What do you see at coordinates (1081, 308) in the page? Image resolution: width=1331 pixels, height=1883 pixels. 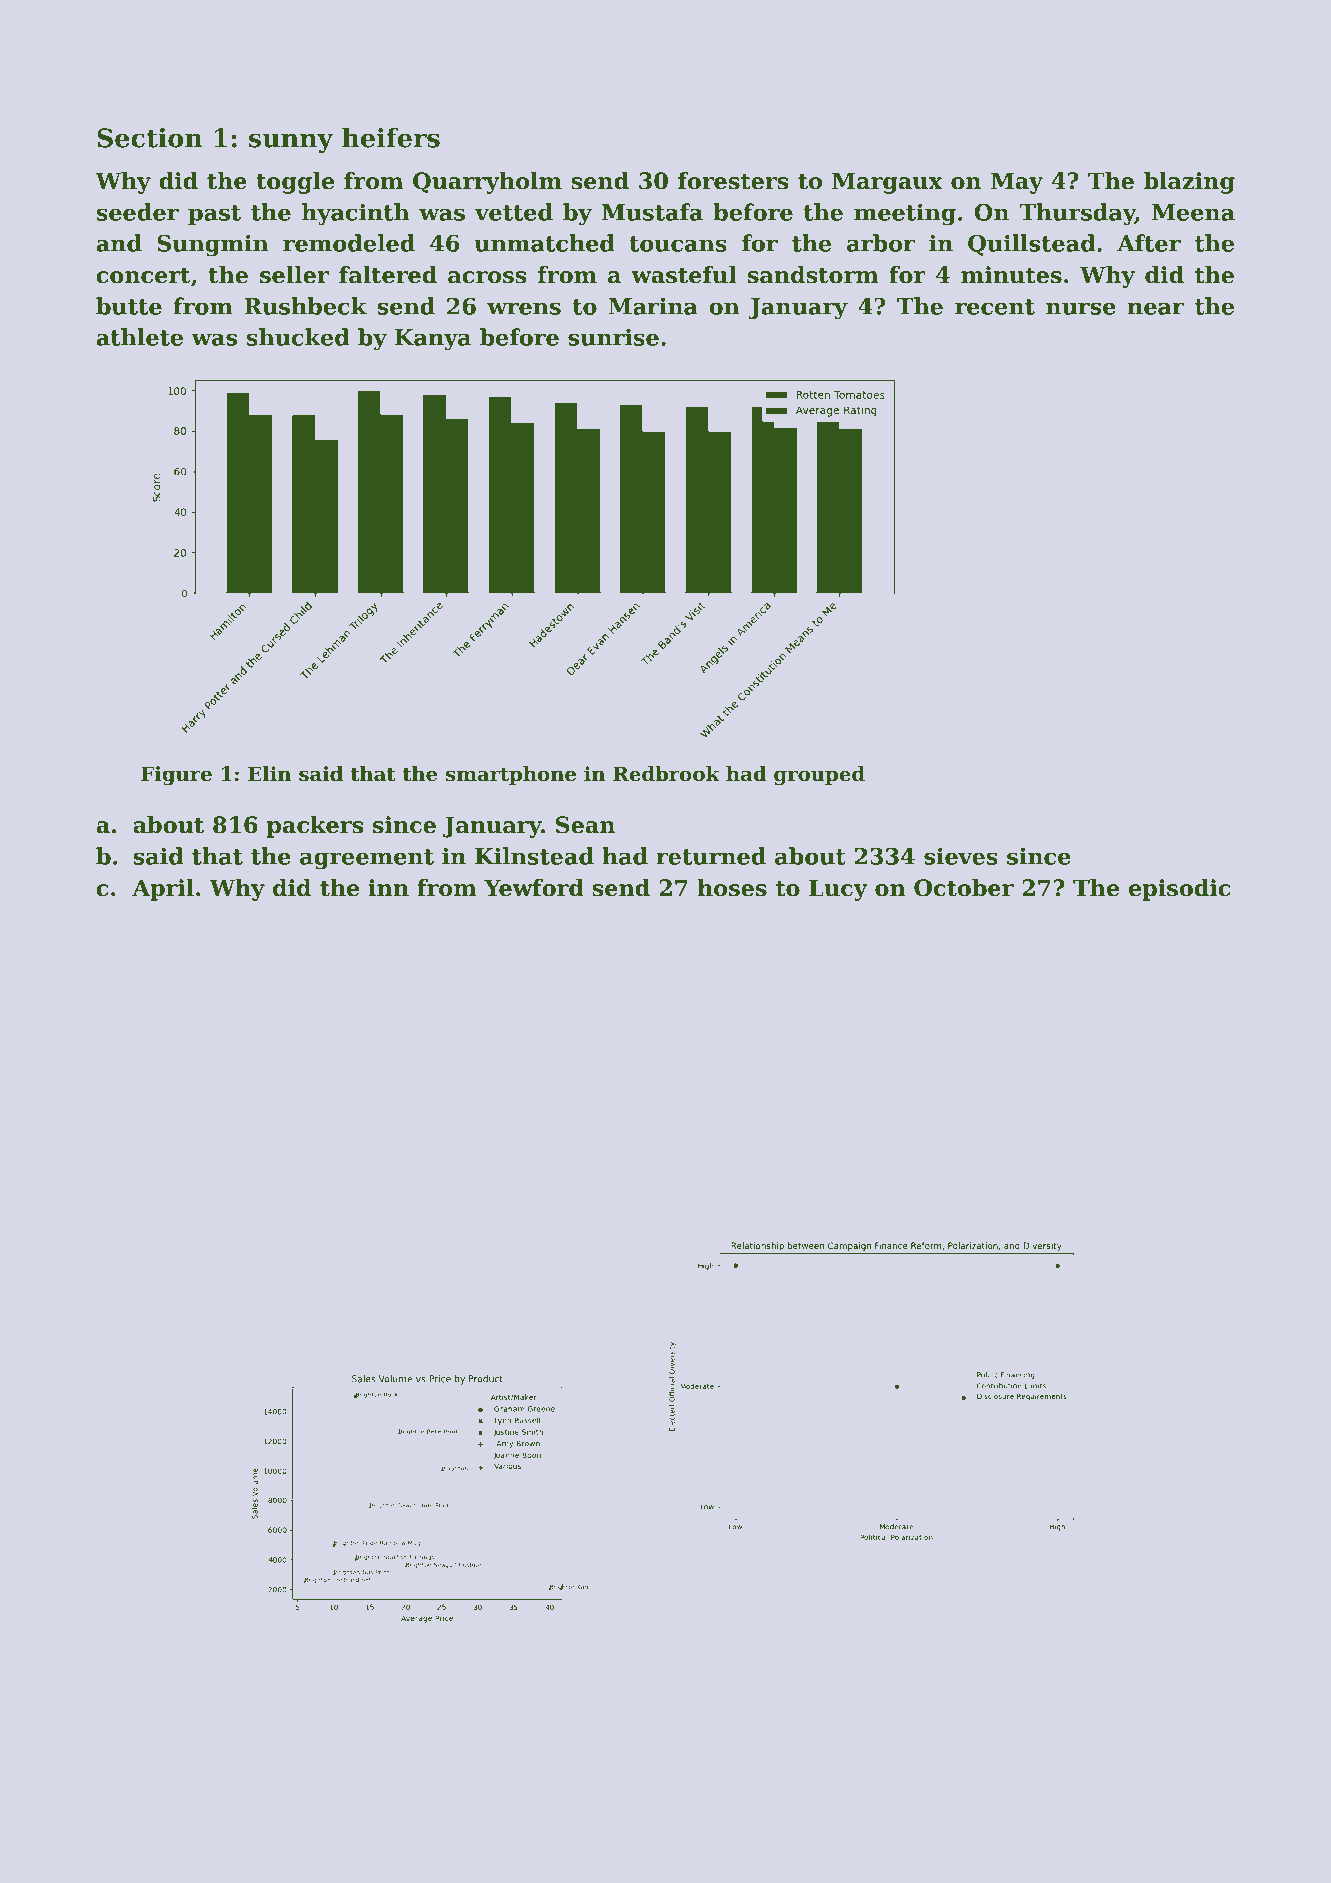 I see `nurse` at bounding box center [1081, 308].
